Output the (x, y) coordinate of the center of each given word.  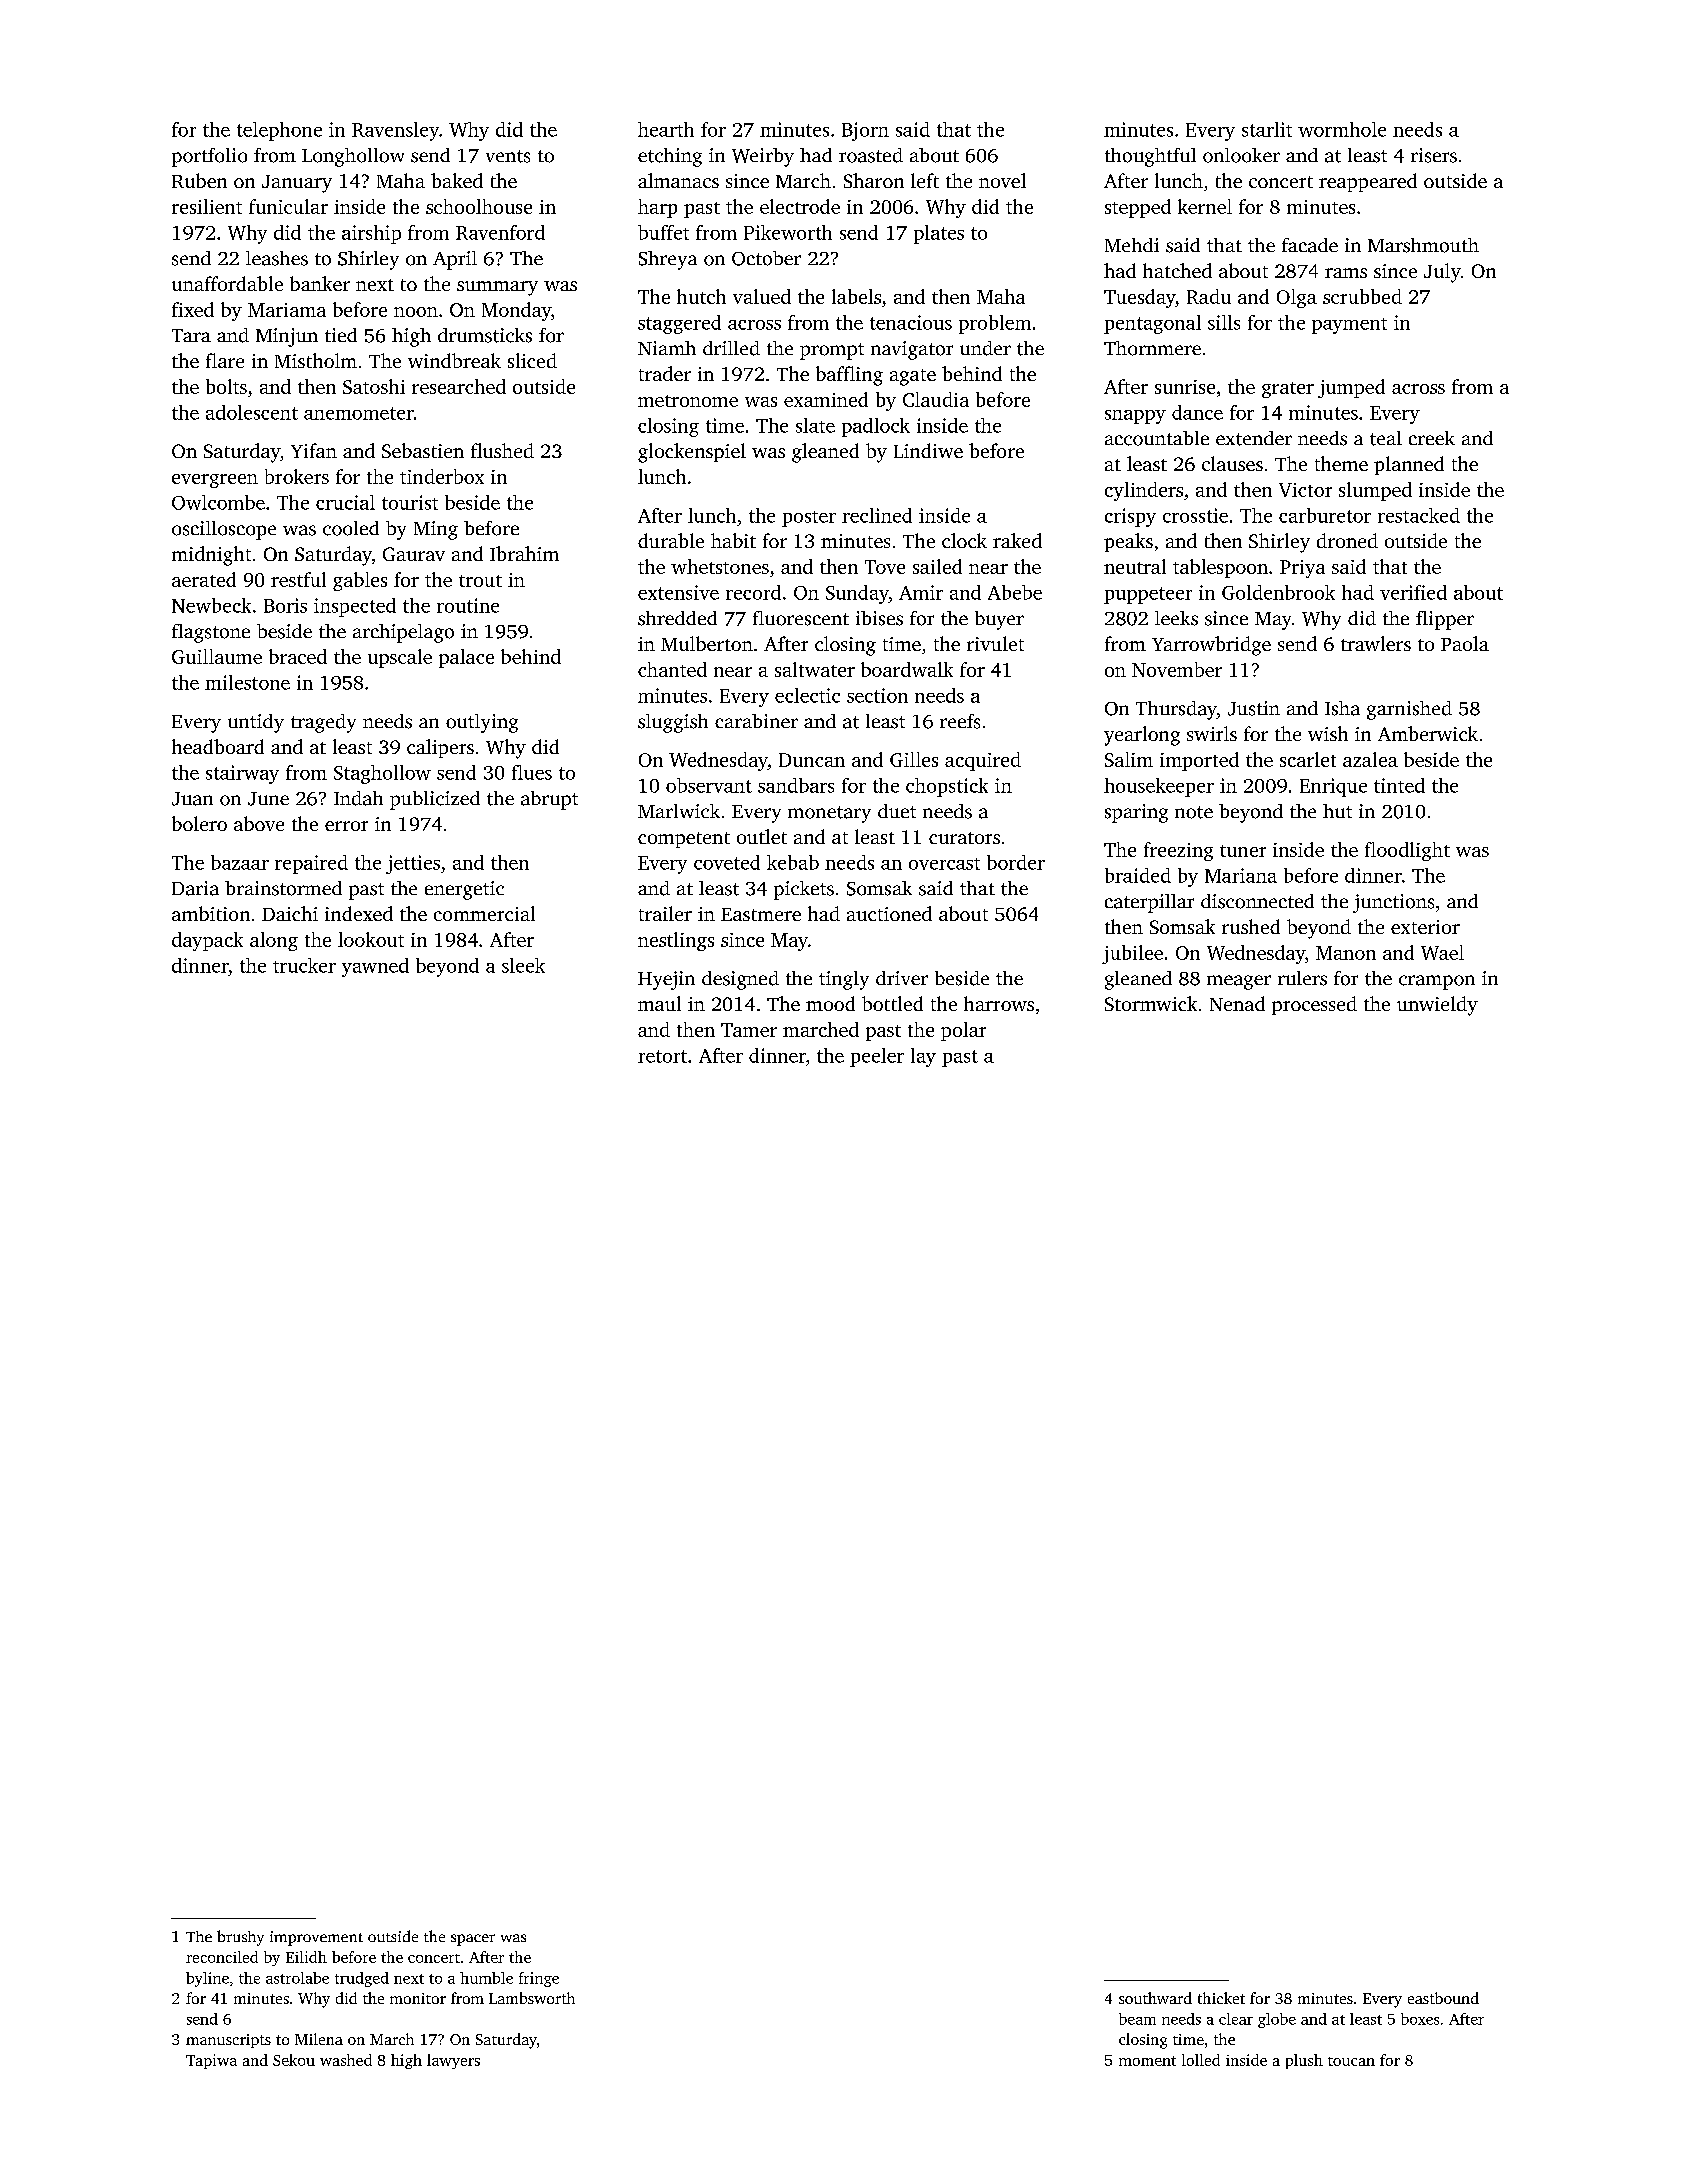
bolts (226, 386)
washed (346, 2060)
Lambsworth (532, 1998)
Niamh (667, 348)
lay (923, 1057)
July (1442, 273)
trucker (304, 965)
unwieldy (1437, 1006)
